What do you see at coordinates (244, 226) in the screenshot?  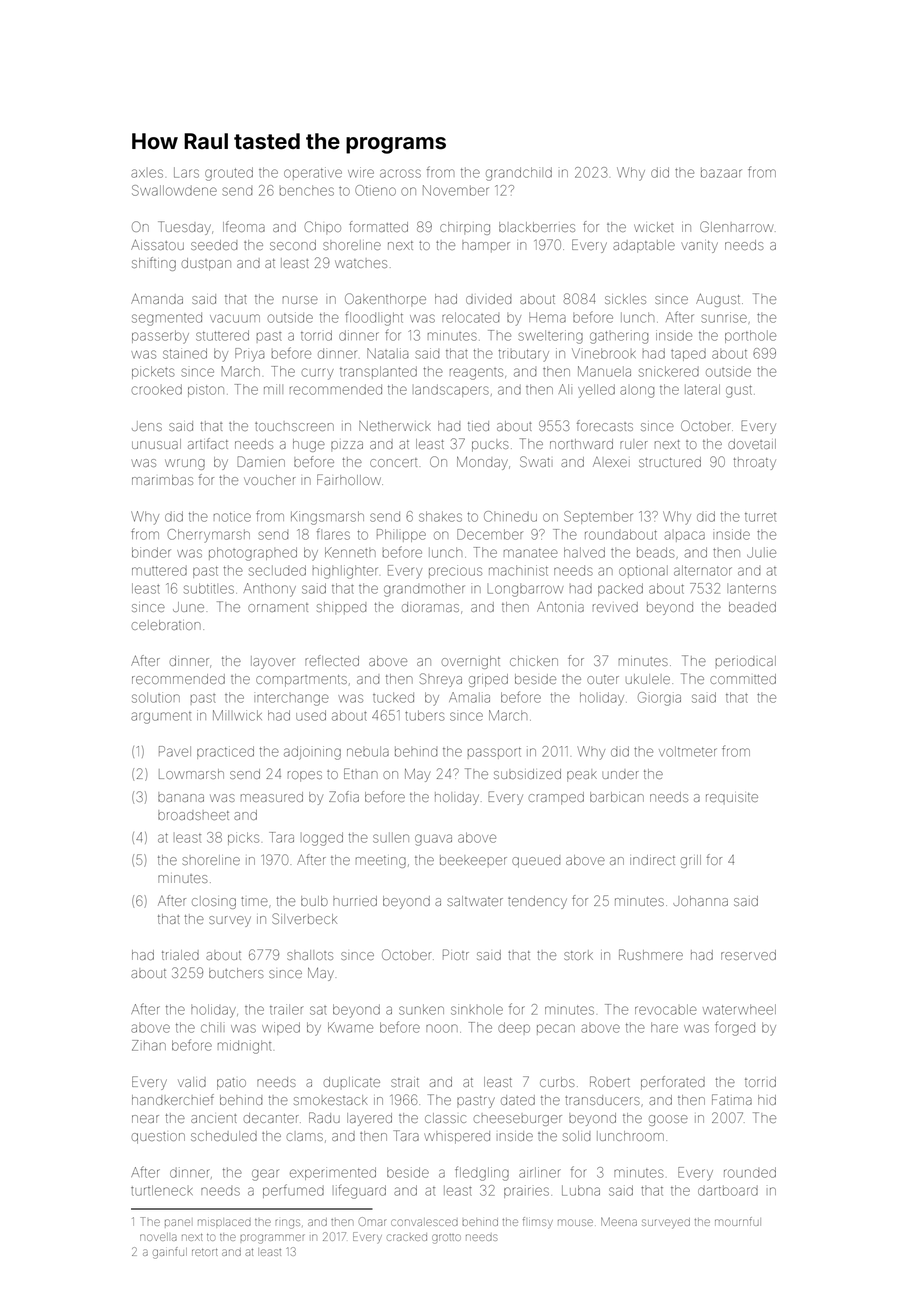 I see `Ifeoma` at bounding box center [244, 226].
